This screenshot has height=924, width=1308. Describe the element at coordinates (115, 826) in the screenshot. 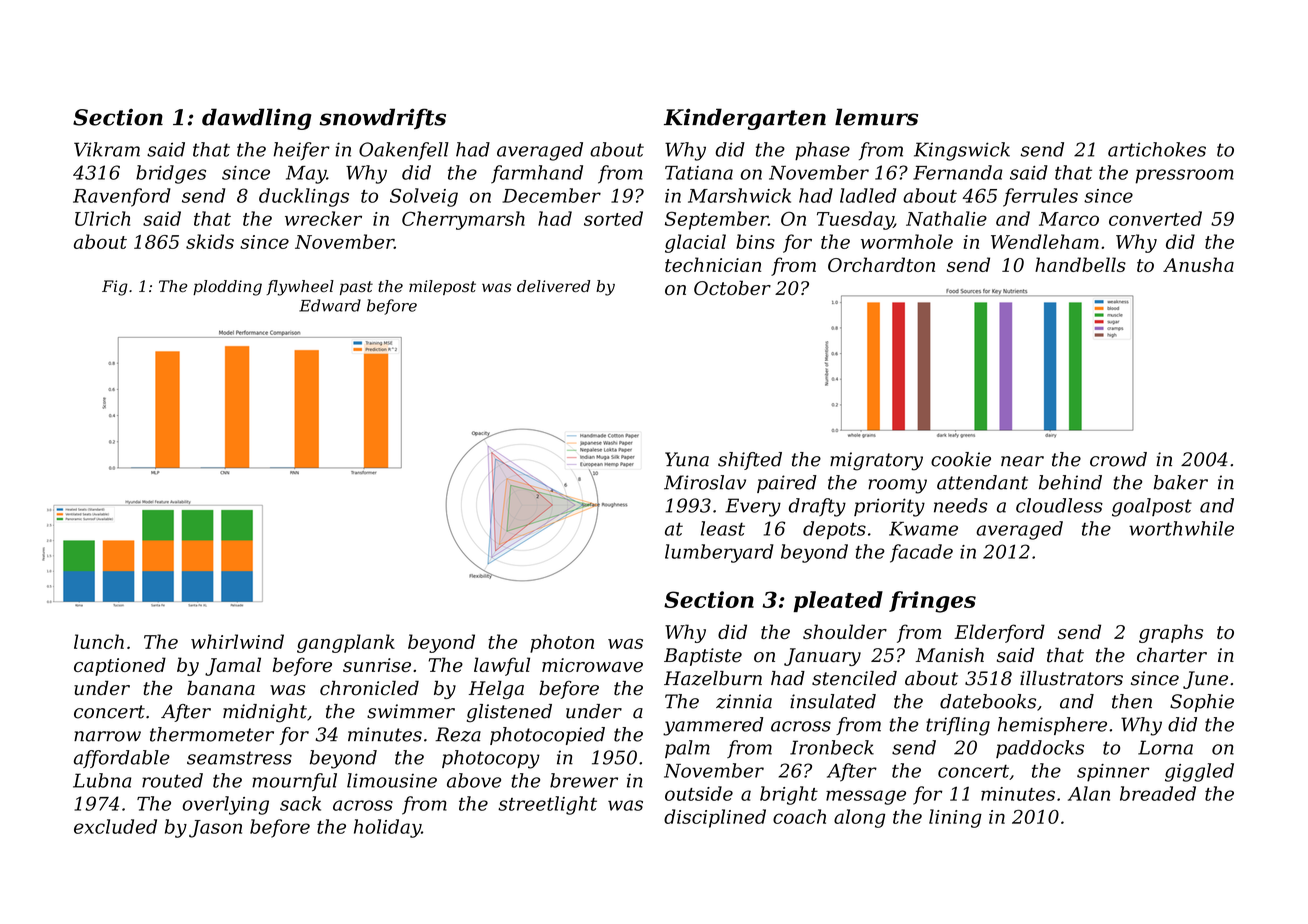

I see `excluded` at that location.
